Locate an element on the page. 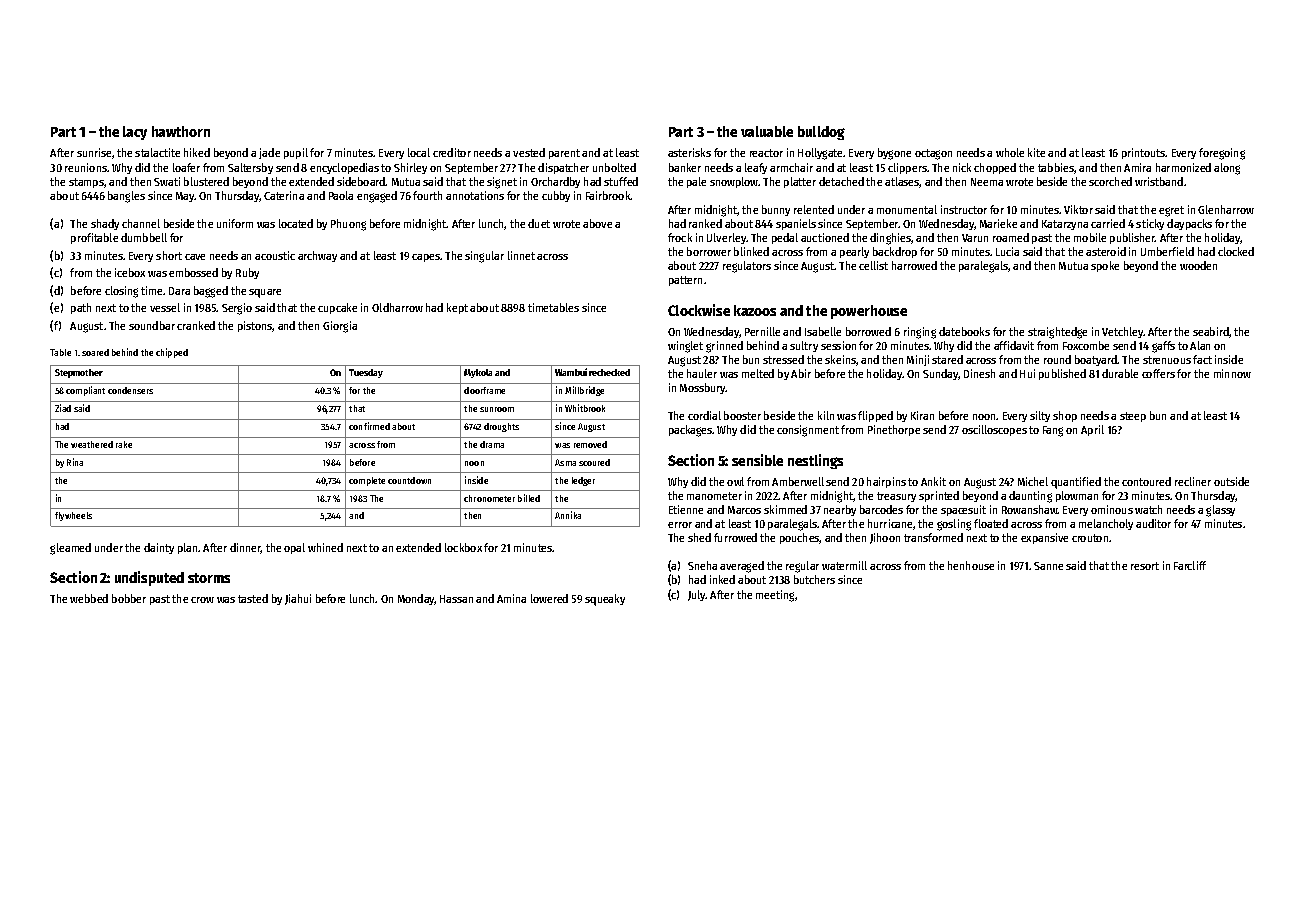  rake is located at coordinates (124, 444).
